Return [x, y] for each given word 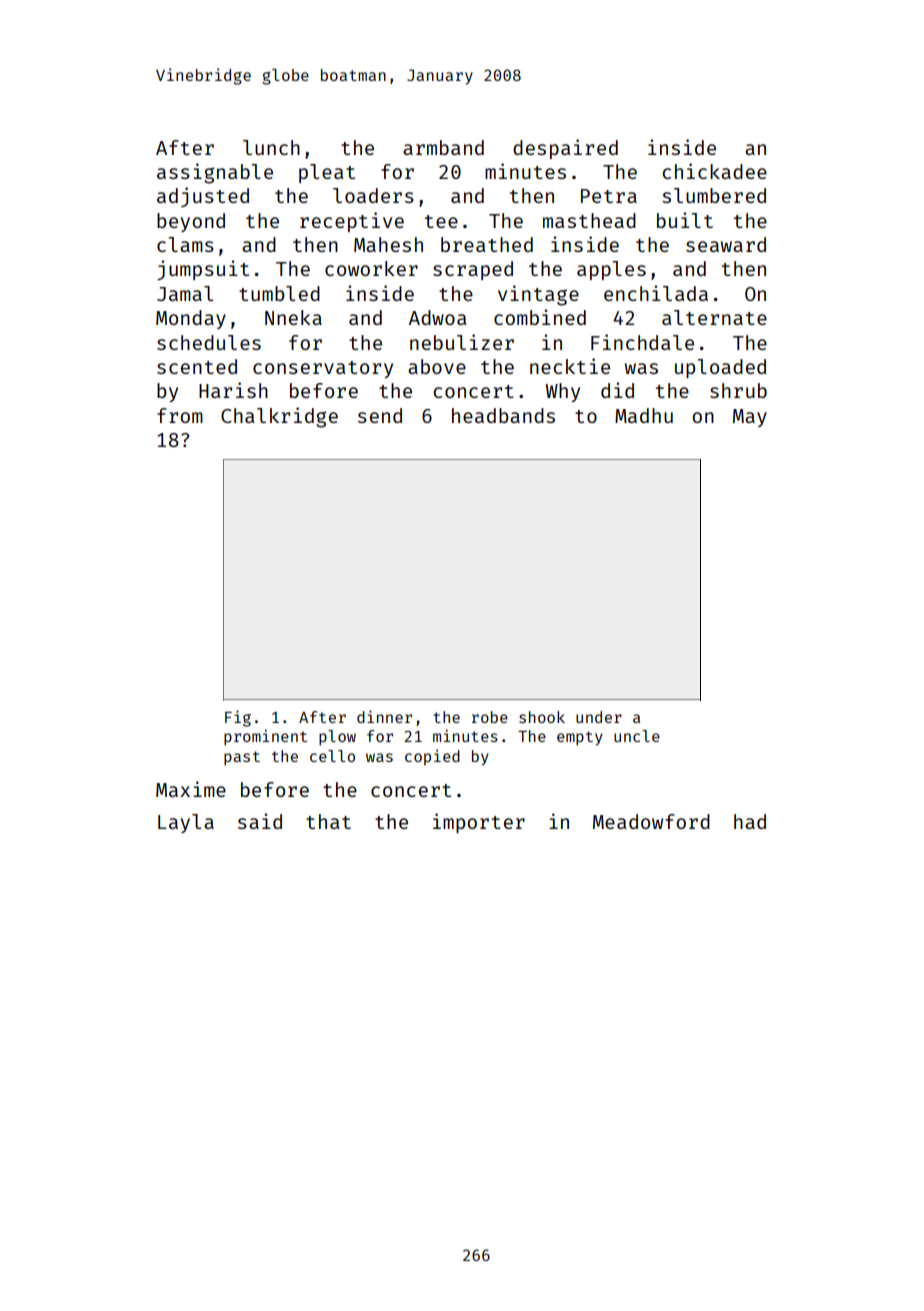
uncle [637, 736]
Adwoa [437, 317]
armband [443, 147]
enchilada [656, 293]
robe [490, 717]
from [180, 415]
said [260, 821]
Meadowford [651, 821]
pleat [327, 173]
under [599, 717]
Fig [238, 718]
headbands [503, 415]
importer [479, 823]
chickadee [714, 171]
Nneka [293, 317]
